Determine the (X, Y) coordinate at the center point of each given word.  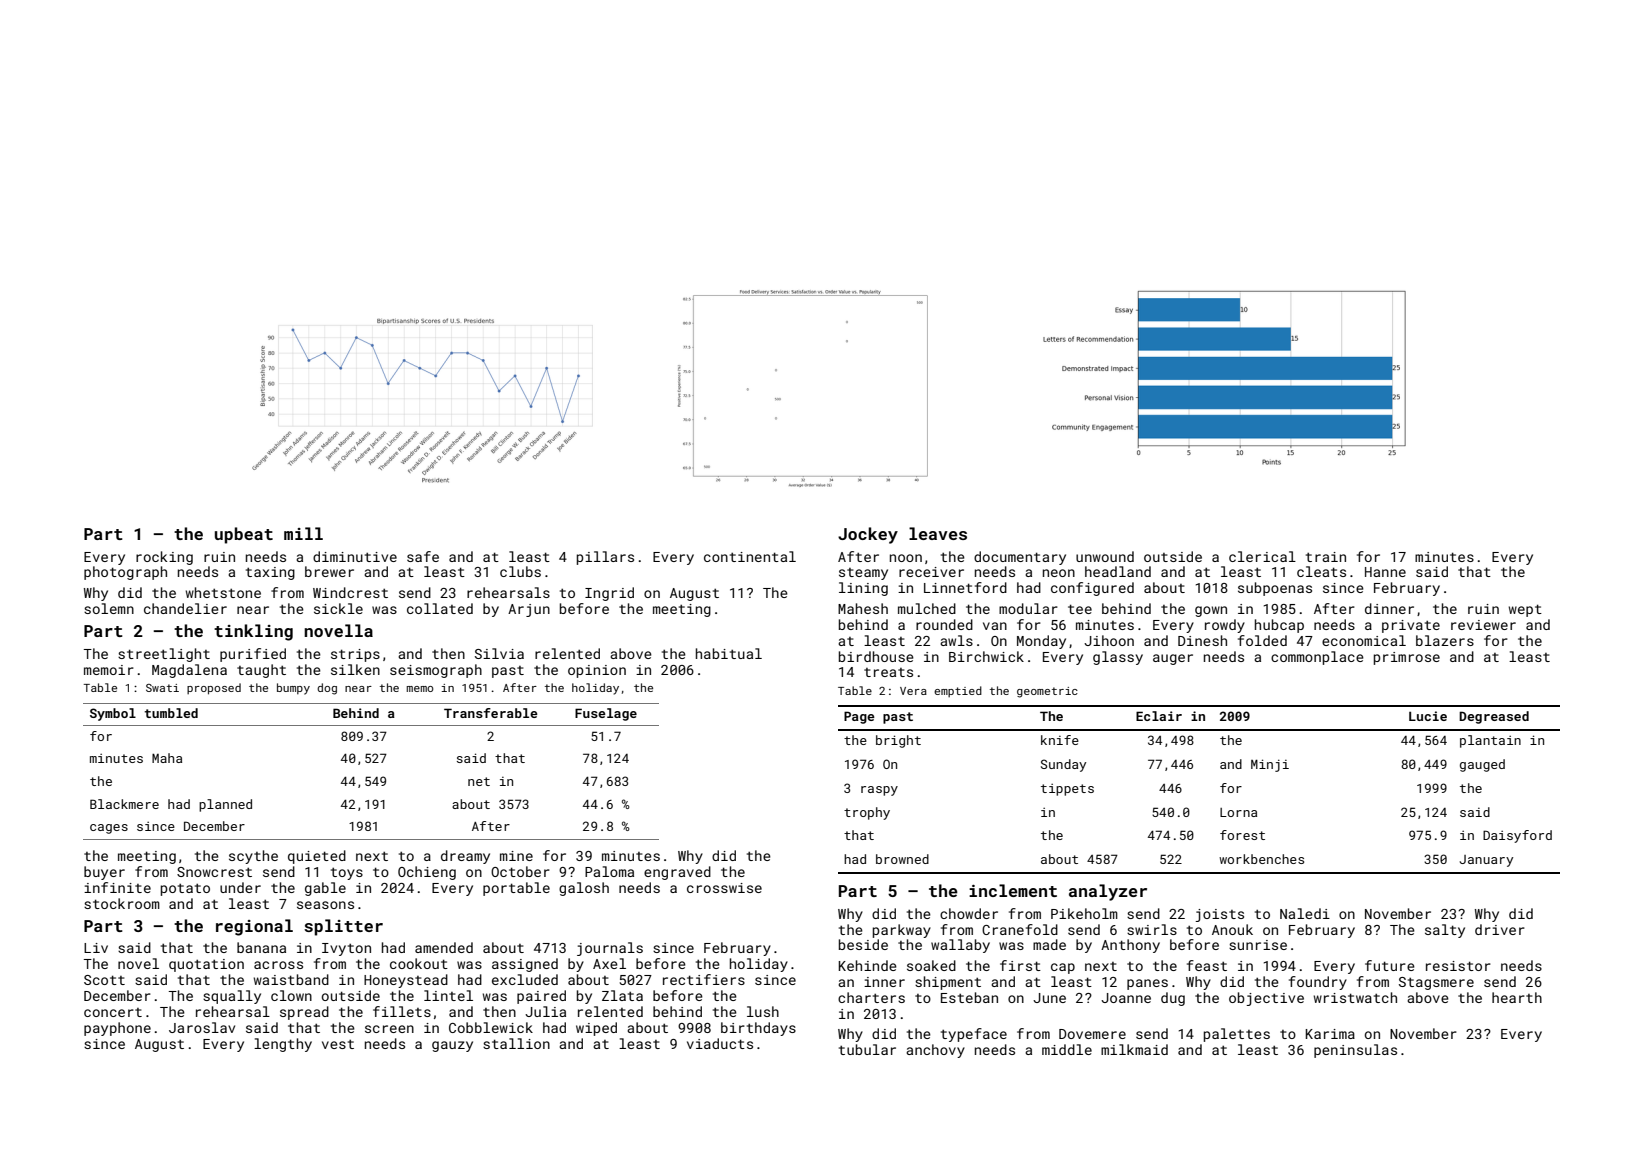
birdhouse (876, 656)
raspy (879, 791)
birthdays (758, 1029)
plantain (1490, 741)
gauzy (452, 1046)
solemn (109, 608)
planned (225, 805)
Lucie (1428, 716)
